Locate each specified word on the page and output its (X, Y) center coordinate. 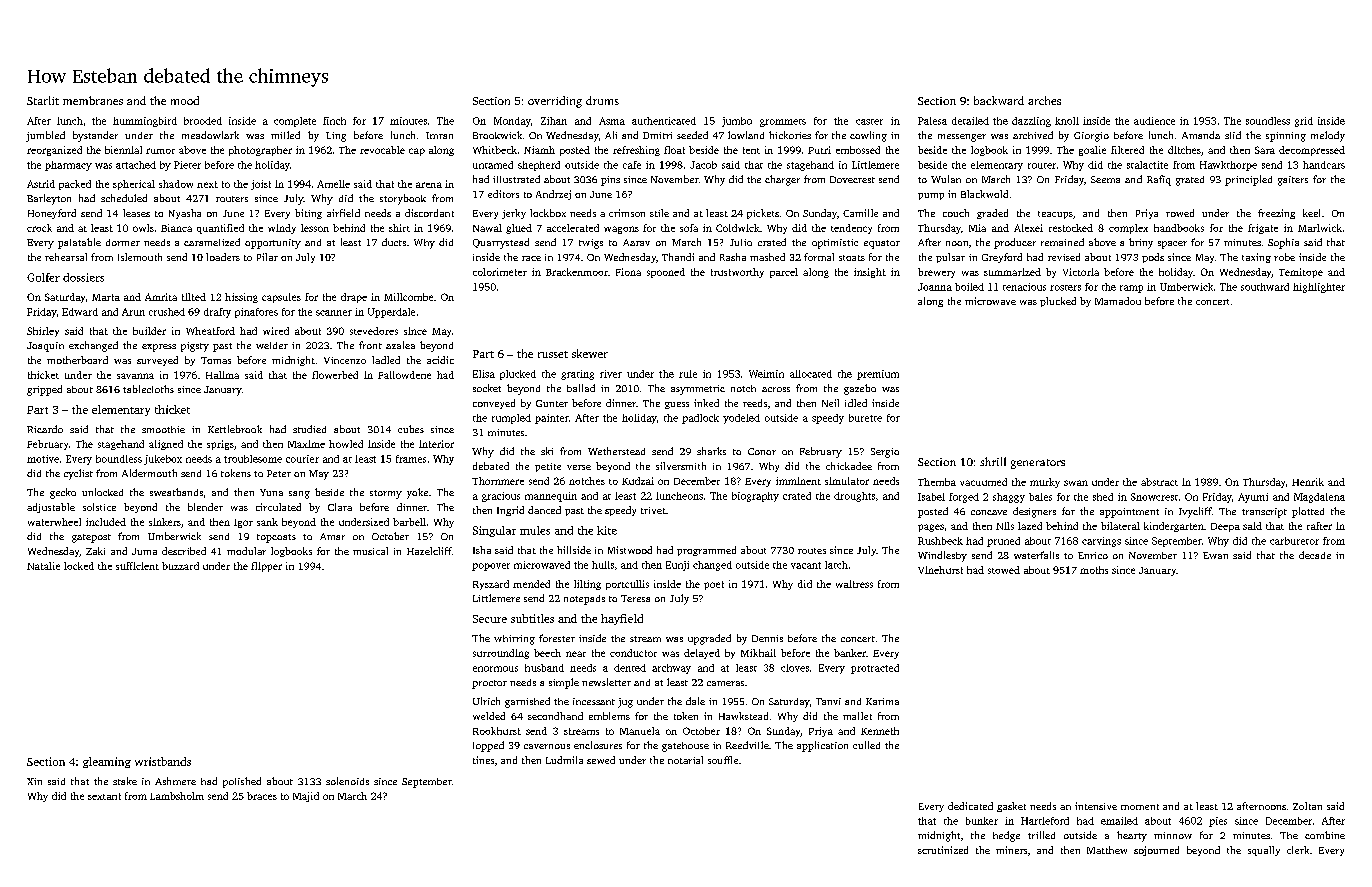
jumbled (45, 136)
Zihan (554, 121)
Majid (306, 797)
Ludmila (564, 760)
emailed (1119, 821)
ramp (1131, 289)
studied (309, 429)
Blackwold (984, 194)
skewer (590, 353)
